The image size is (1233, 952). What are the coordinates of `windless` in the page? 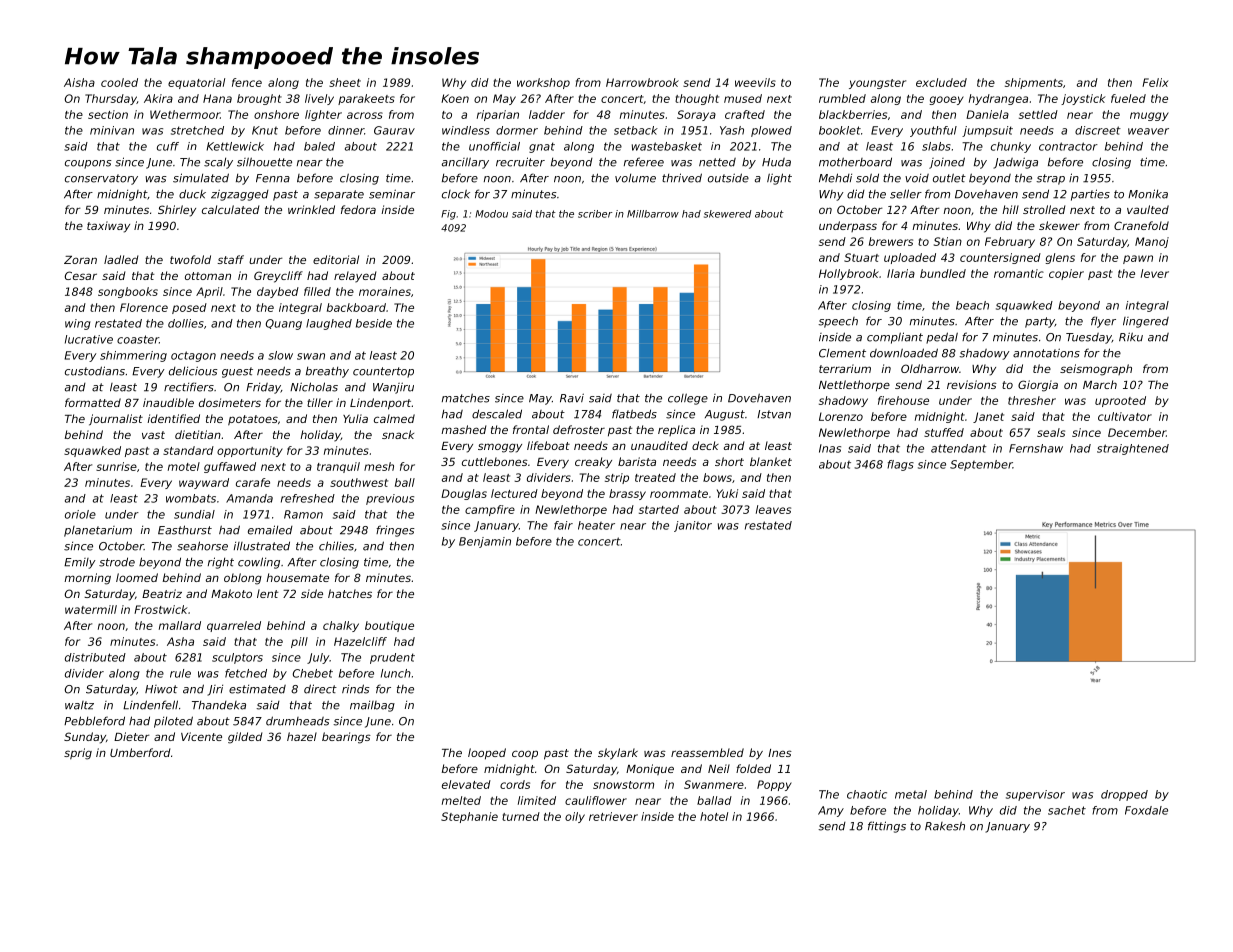 It's located at (466, 130).
